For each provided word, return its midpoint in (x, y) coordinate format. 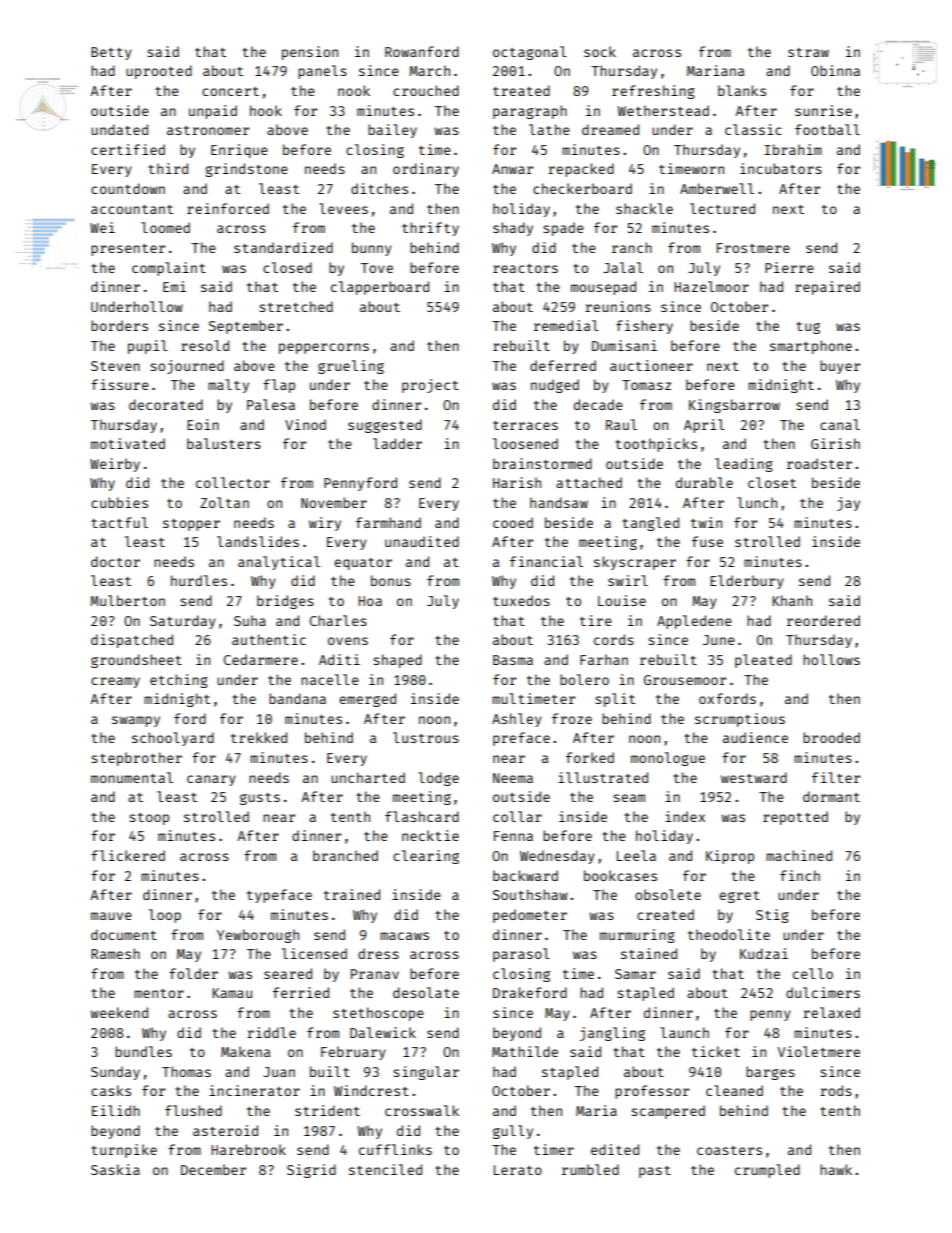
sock (600, 51)
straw (808, 52)
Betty (111, 53)
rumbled (590, 1169)
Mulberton (127, 600)
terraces (525, 425)
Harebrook (248, 1149)
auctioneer (651, 365)
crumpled (767, 1171)
